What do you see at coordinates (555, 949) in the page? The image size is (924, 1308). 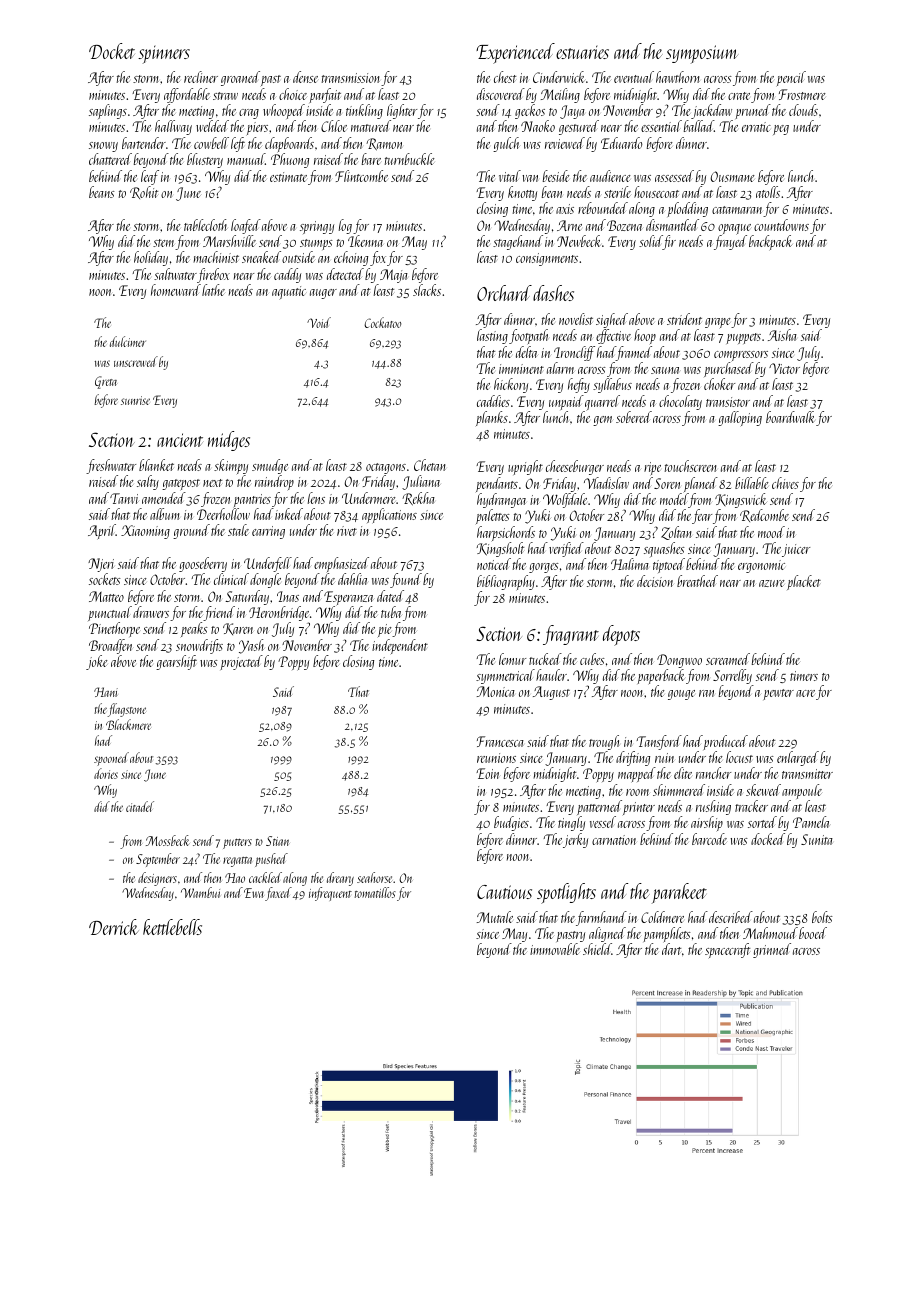 I see `immovable` at bounding box center [555, 949].
